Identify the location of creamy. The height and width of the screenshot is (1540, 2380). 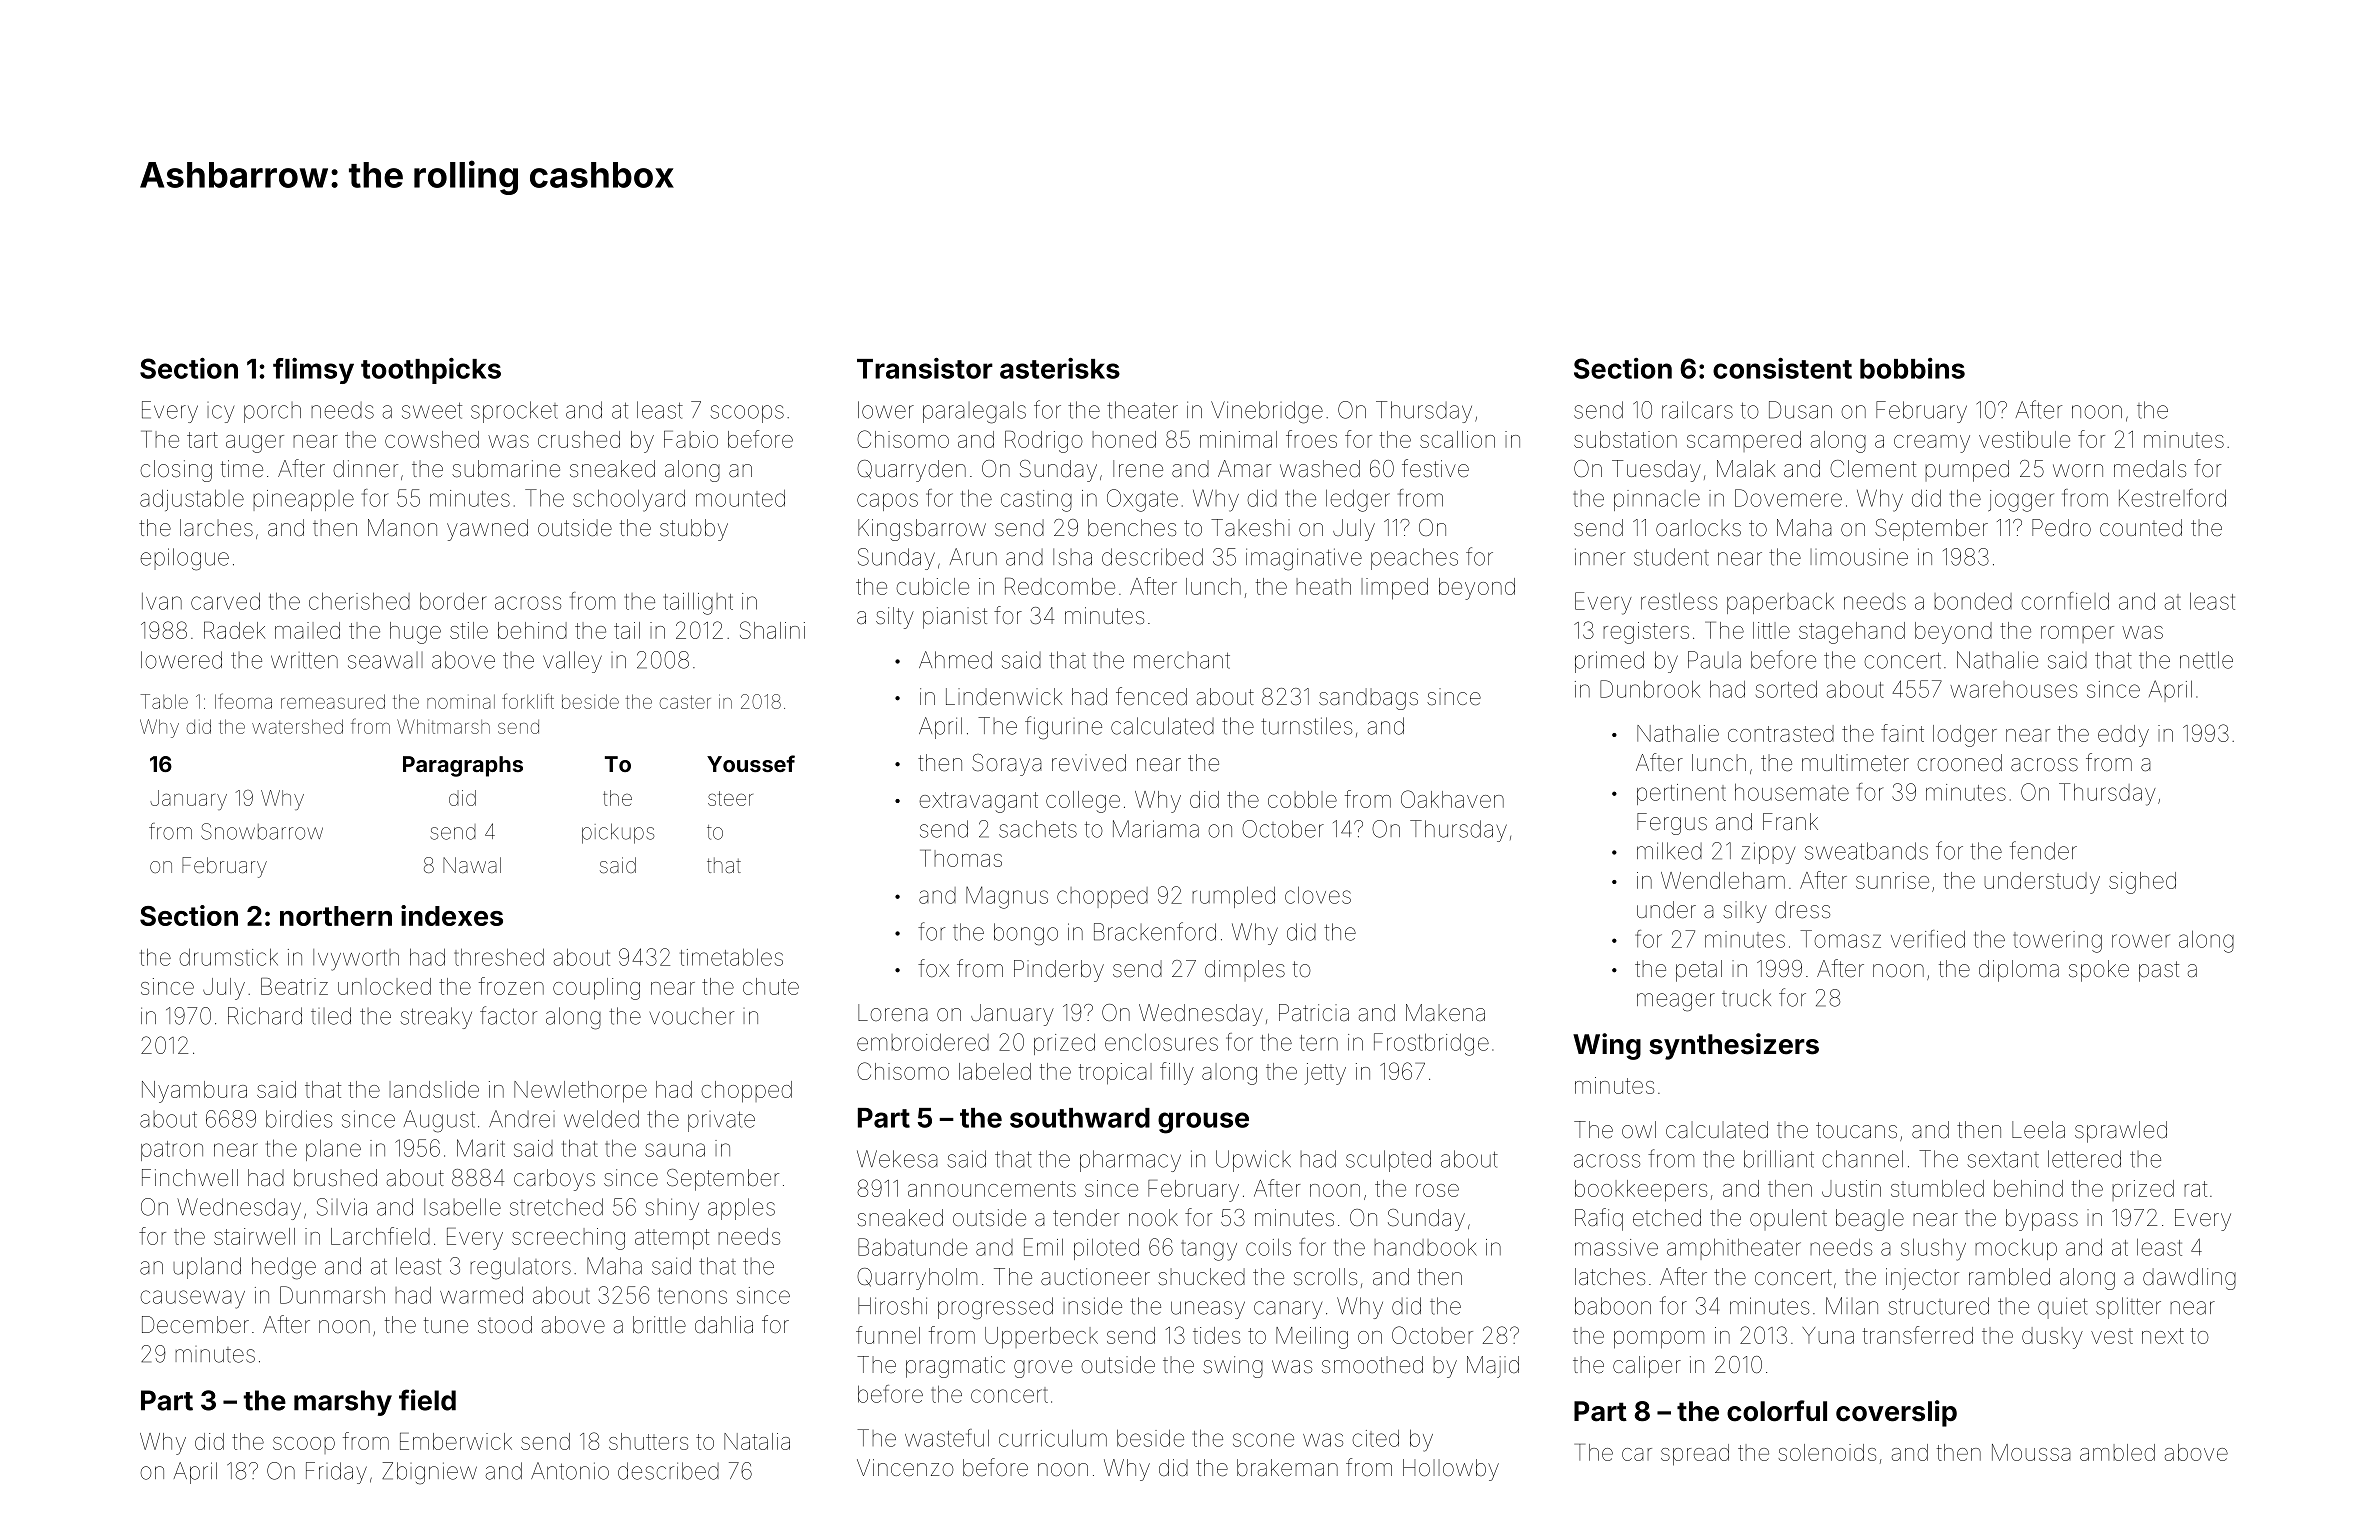
(1932, 444).
